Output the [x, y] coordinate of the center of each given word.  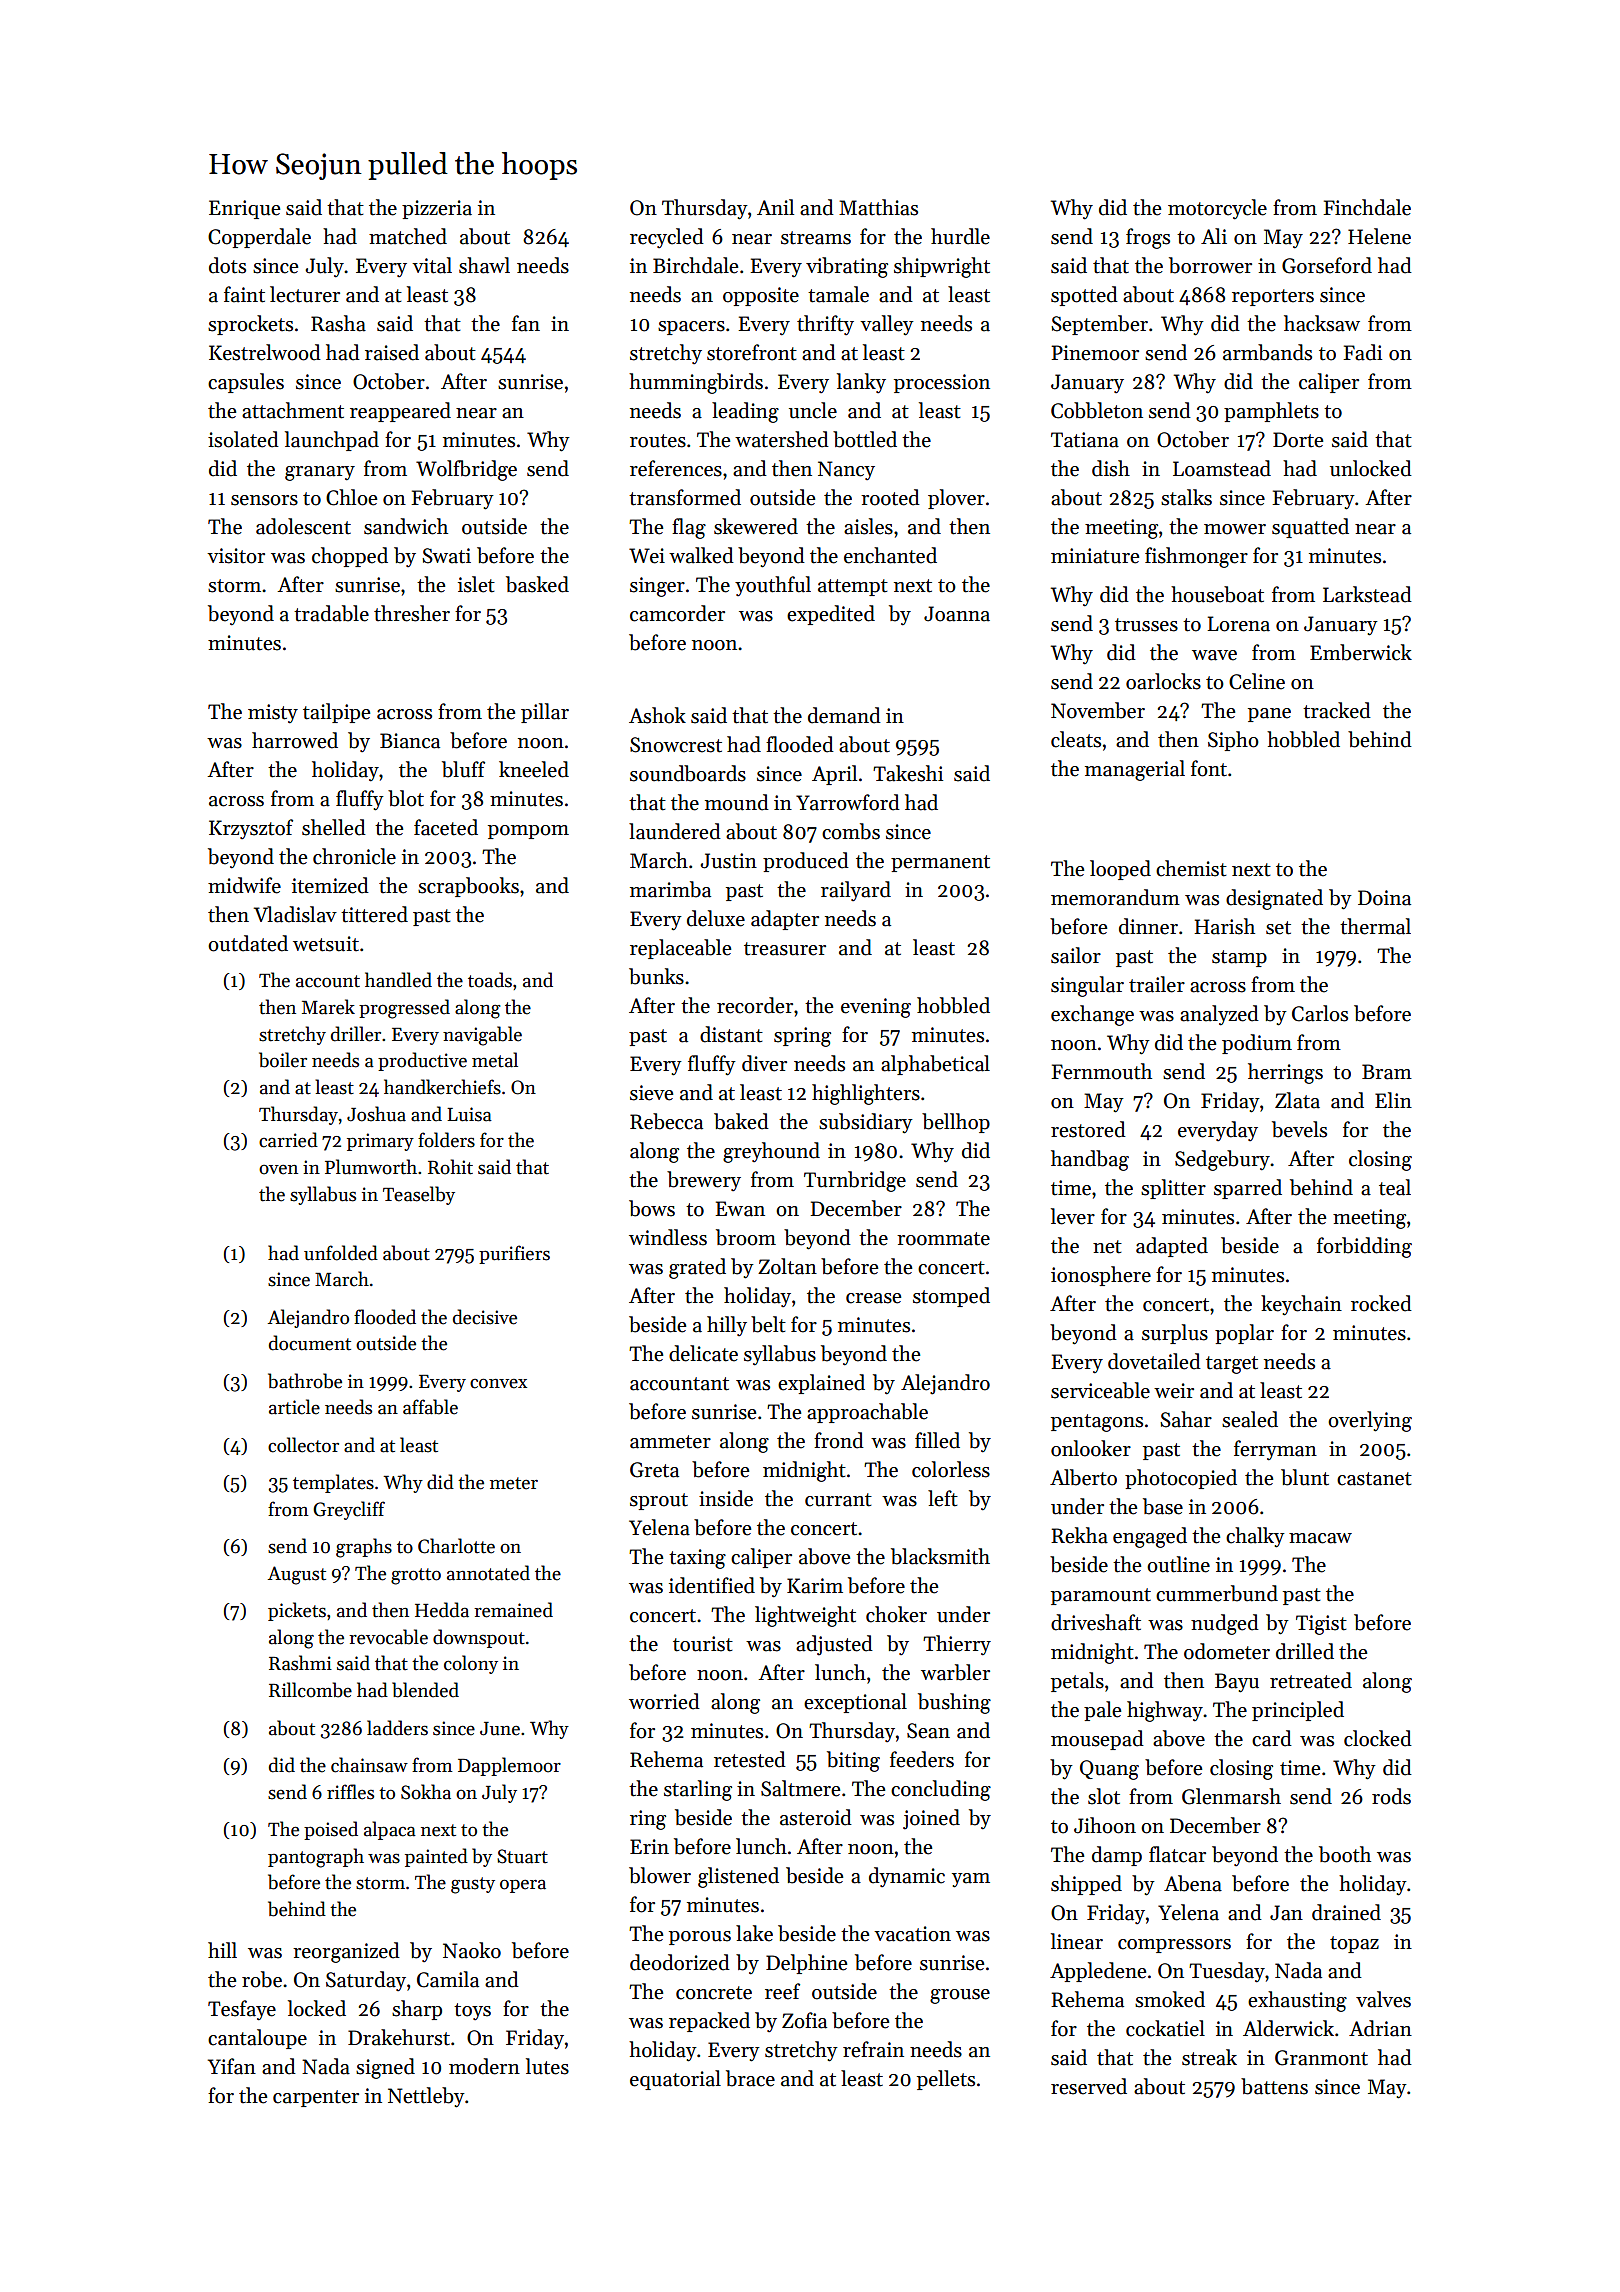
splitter [1173, 1189]
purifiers [514, 1254]
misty [273, 714]
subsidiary [866, 1123]
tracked [1337, 710]
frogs [1148, 238]
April [834, 775]
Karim [815, 1586]
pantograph [316, 1858]
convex [498, 1383]
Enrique [244, 209]
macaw [1320, 1538]
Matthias [878, 207]
